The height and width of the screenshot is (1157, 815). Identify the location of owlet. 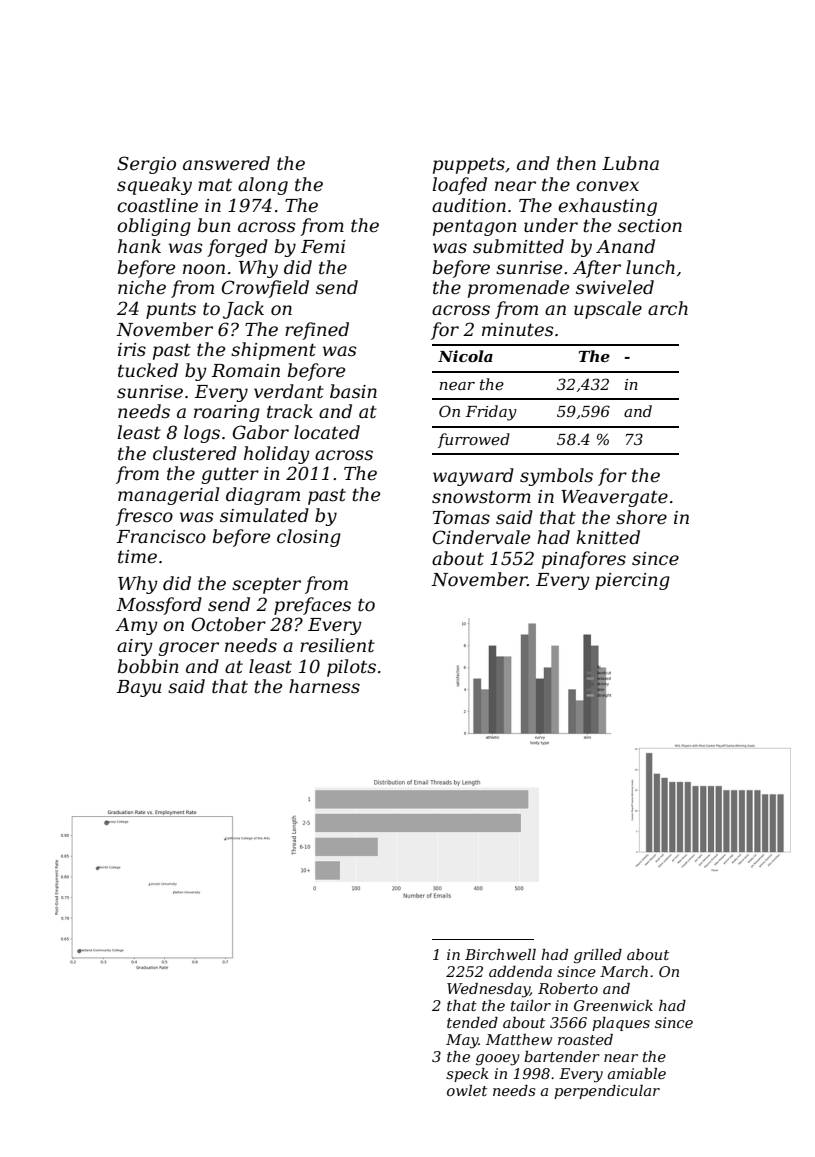
(467, 1090).
